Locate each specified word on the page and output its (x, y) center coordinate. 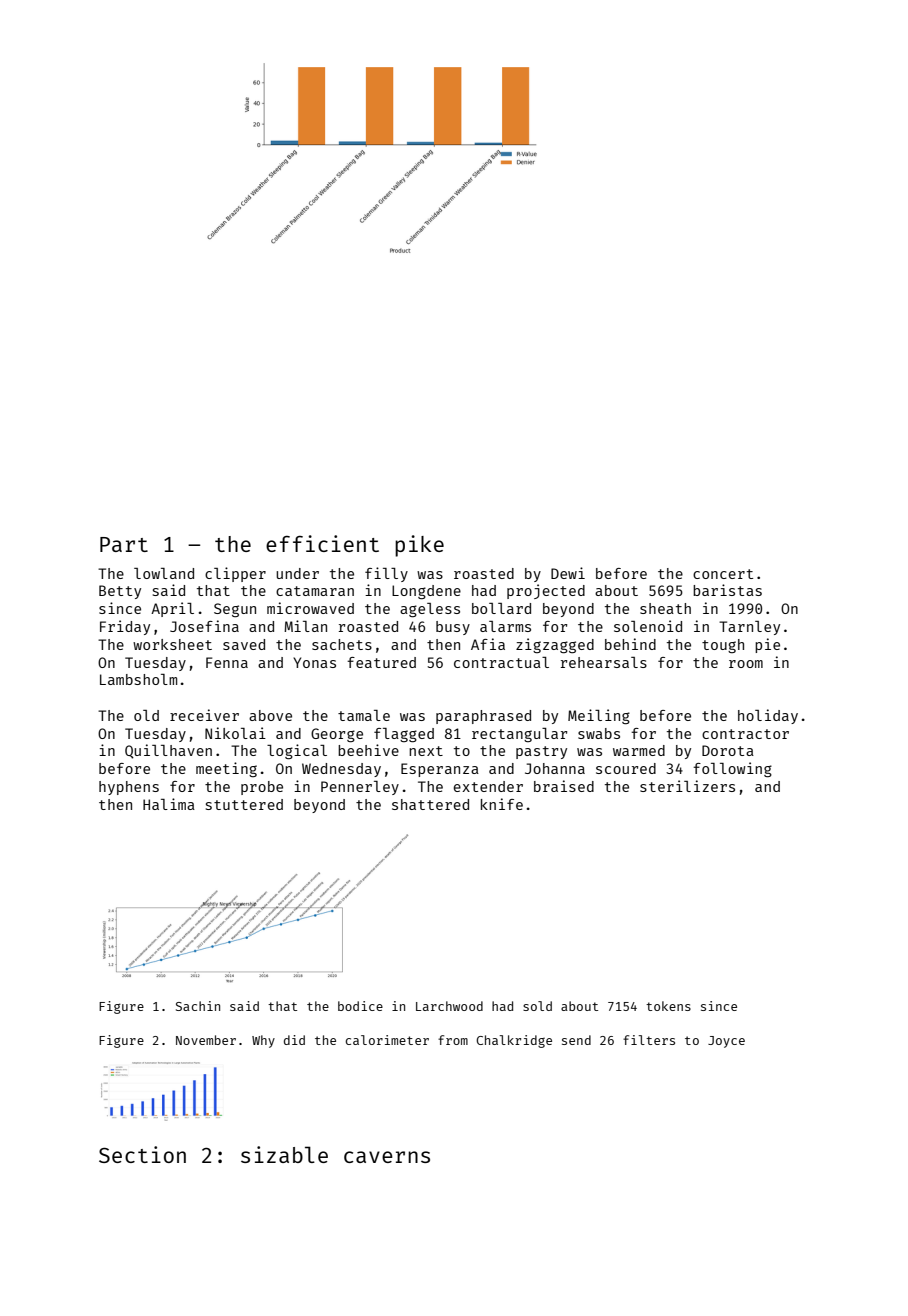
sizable (284, 1154)
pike (419, 546)
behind (630, 644)
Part (124, 544)
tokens (668, 1006)
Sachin (198, 1006)
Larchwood (449, 1006)
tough (723, 646)
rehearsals (604, 662)
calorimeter (387, 1040)
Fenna (227, 662)
